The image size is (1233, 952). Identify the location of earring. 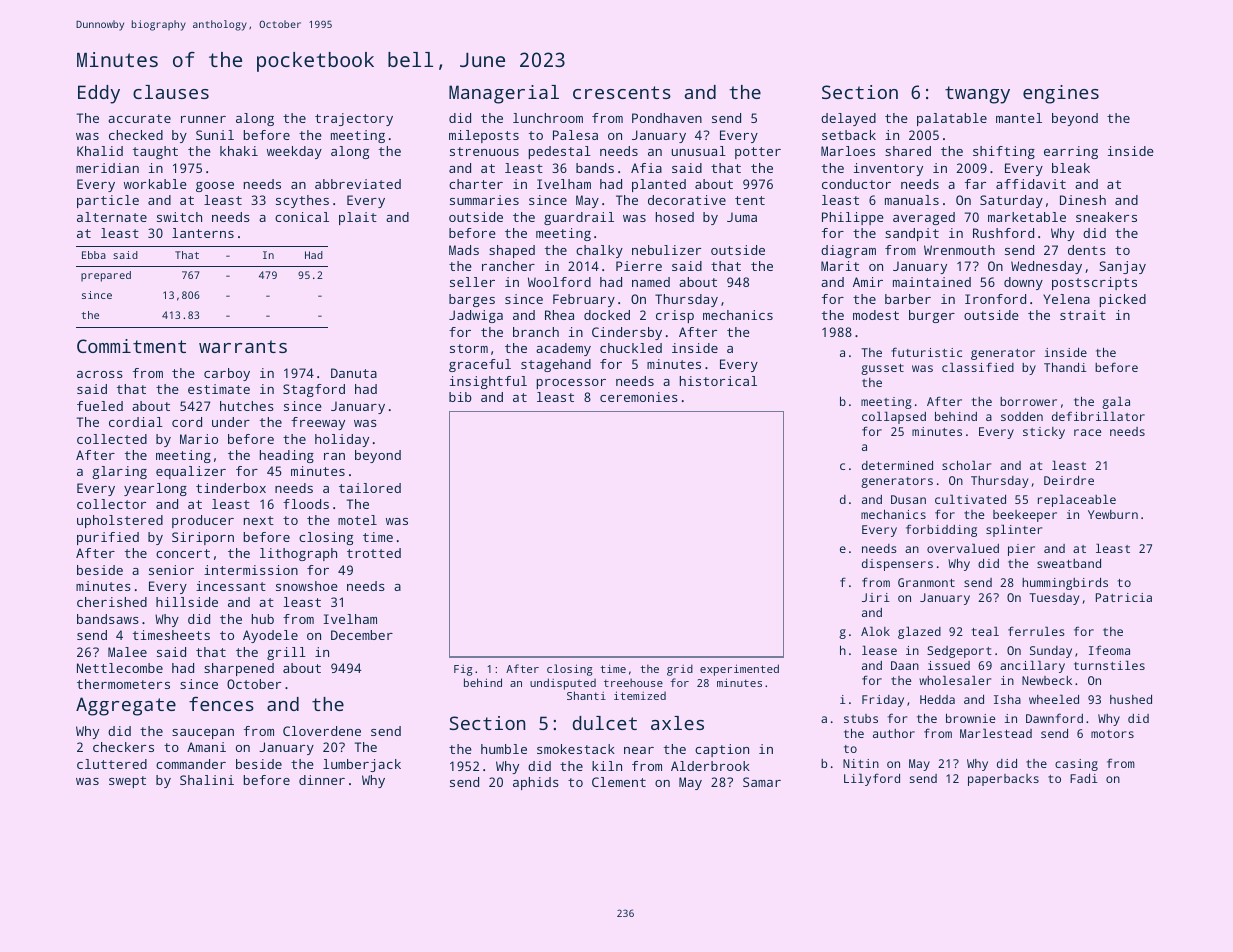
(1071, 152).
